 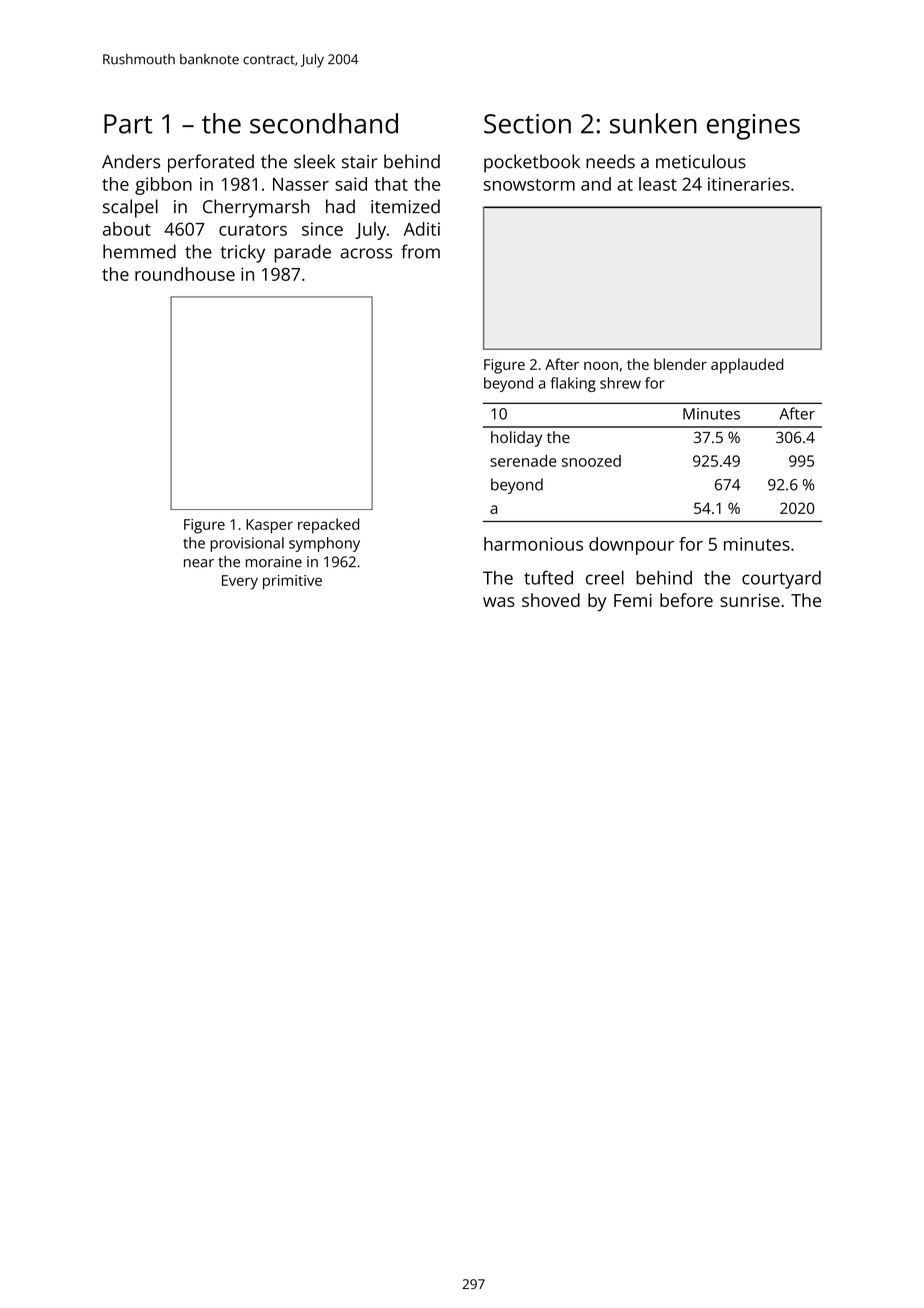 What do you see at coordinates (130, 208) in the image?
I see `scalpel` at bounding box center [130, 208].
